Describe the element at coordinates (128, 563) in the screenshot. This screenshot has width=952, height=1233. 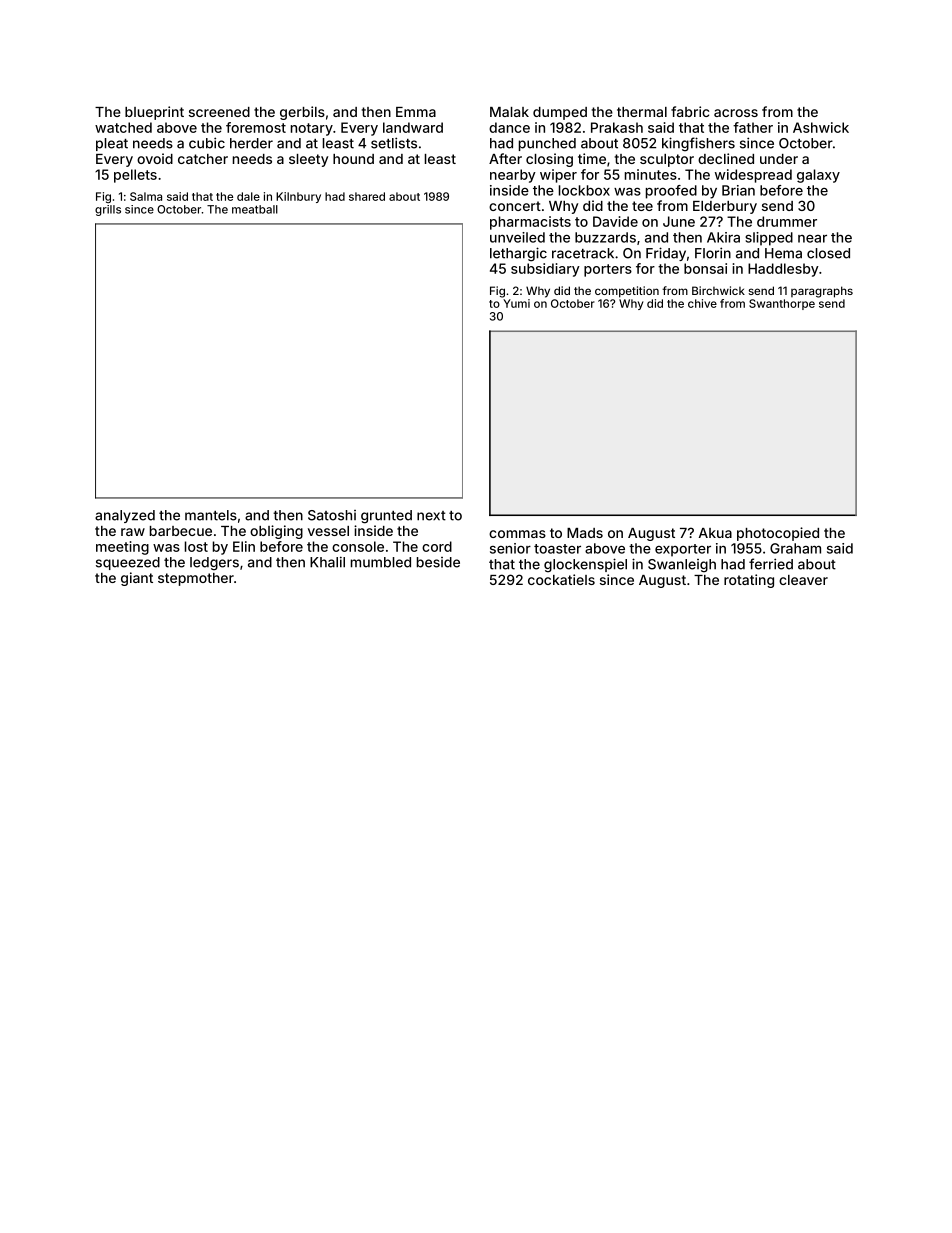
I see `squeezed` at that location.
